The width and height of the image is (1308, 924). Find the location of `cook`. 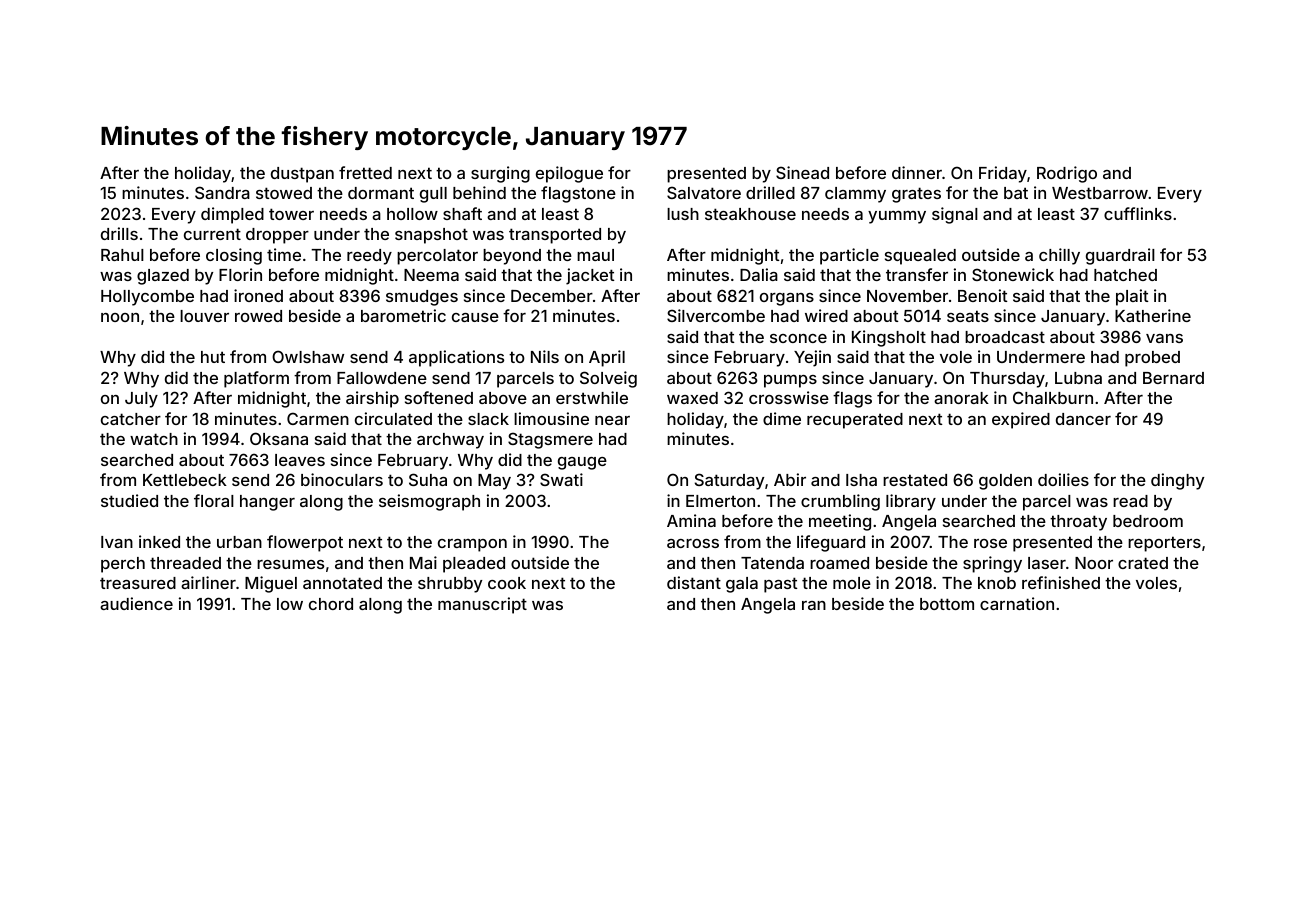

cook is located at coordinates (507, 583).
